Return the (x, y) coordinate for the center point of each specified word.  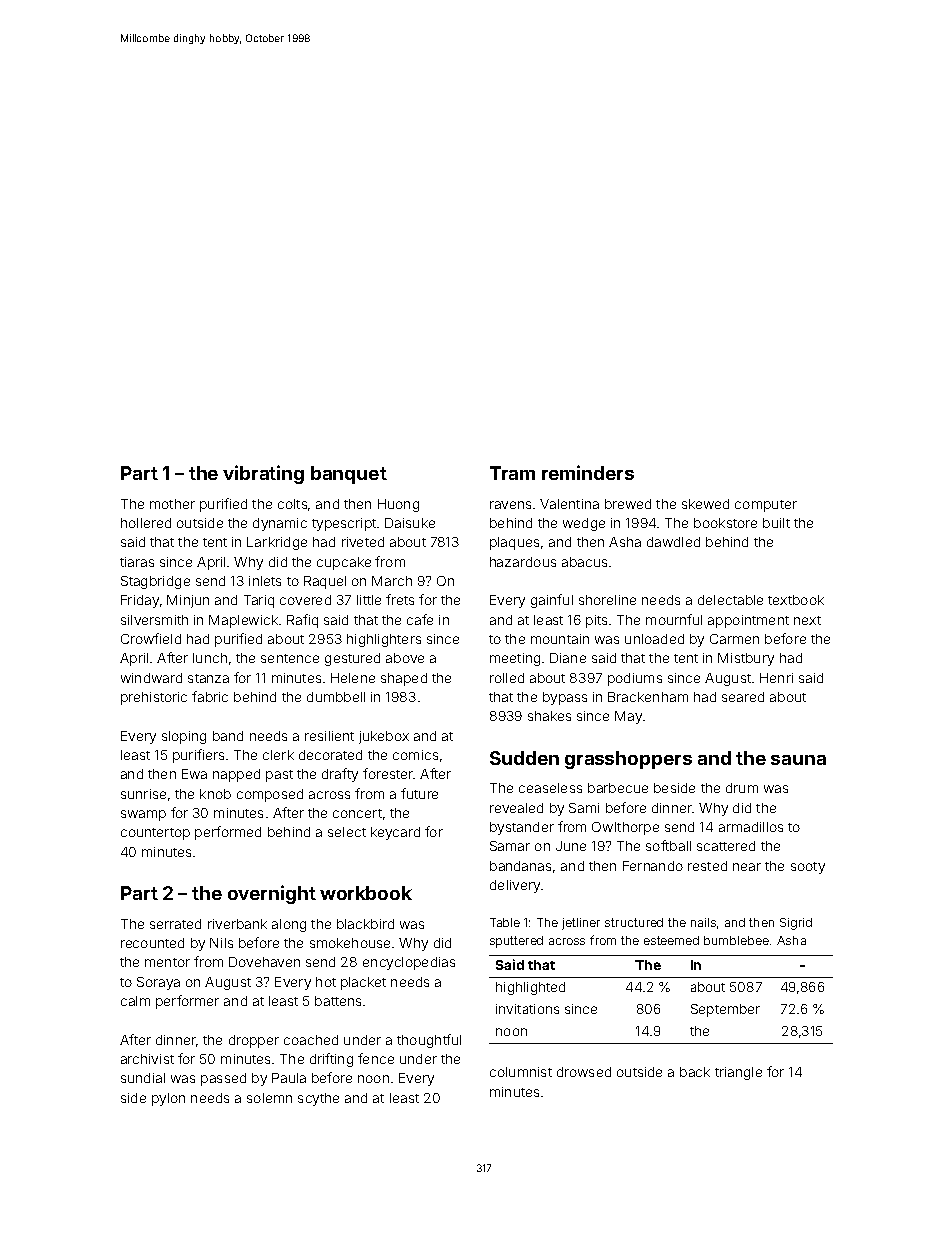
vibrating (263, 474)
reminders (588, 472)
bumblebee (737, 940)
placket (363, 983)
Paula (289, 1078)
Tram (512, 473)
